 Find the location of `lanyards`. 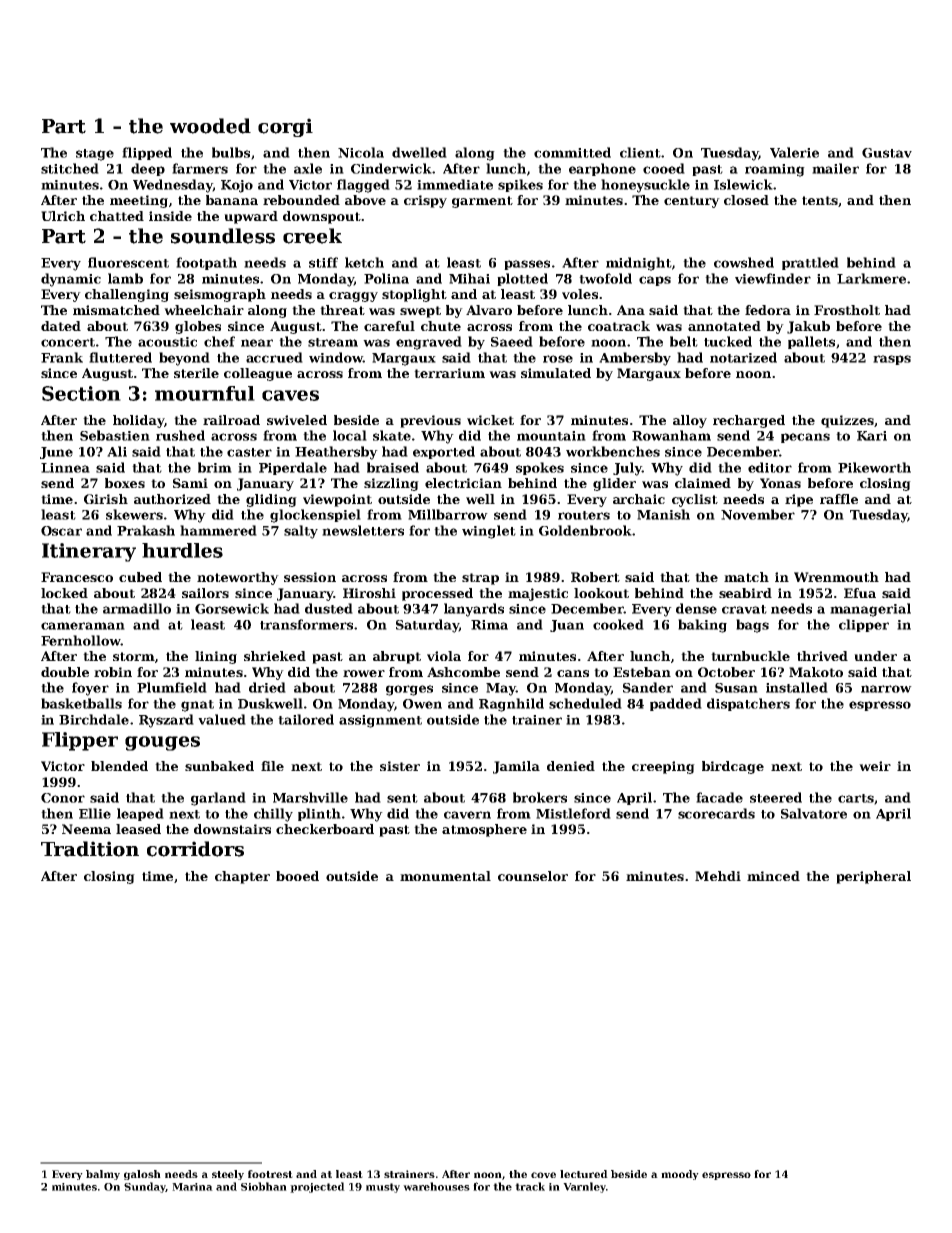

lanyards is located at coordinates (474, 610).
